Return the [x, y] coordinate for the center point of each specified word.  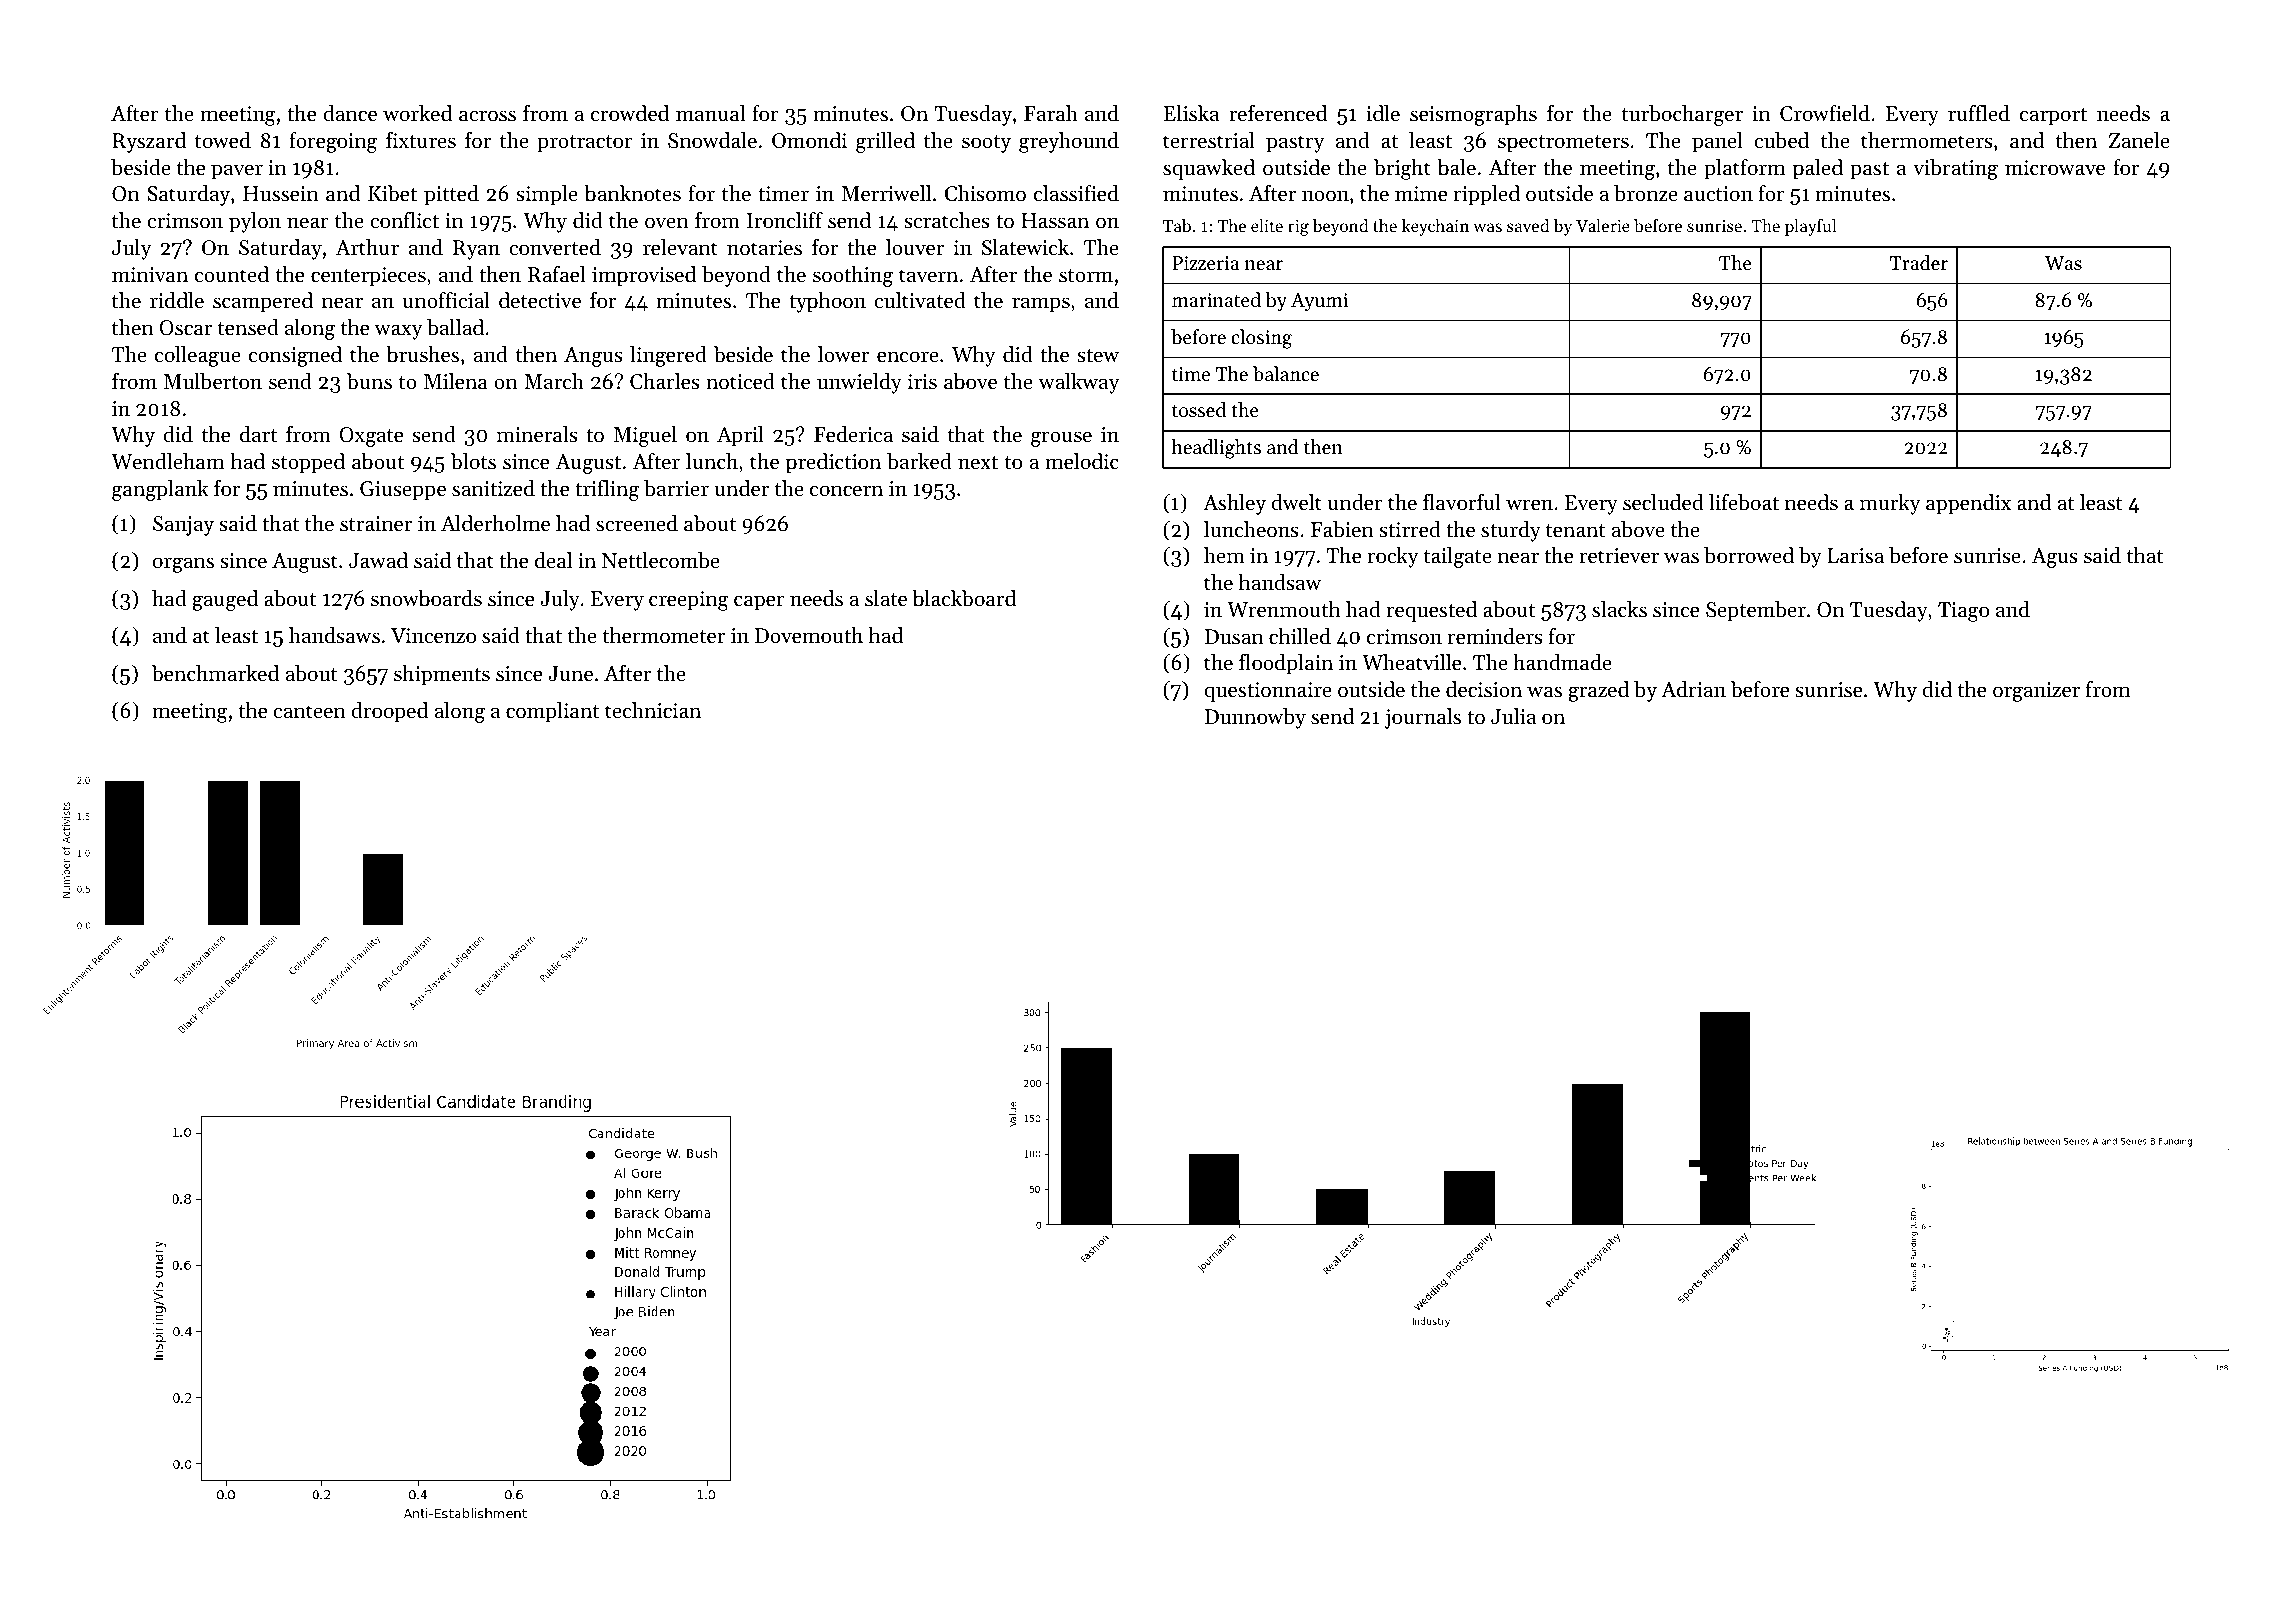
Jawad [378, 560]
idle [1383, 113]
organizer [2036, 692]
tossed [1199, 410]
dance [350, 113]
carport [2053, 117]
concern [846, 491]
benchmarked [215, 673]
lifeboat [1744, 502]
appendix [1968, 504]
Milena [456, 381]
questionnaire [1268, 692]
